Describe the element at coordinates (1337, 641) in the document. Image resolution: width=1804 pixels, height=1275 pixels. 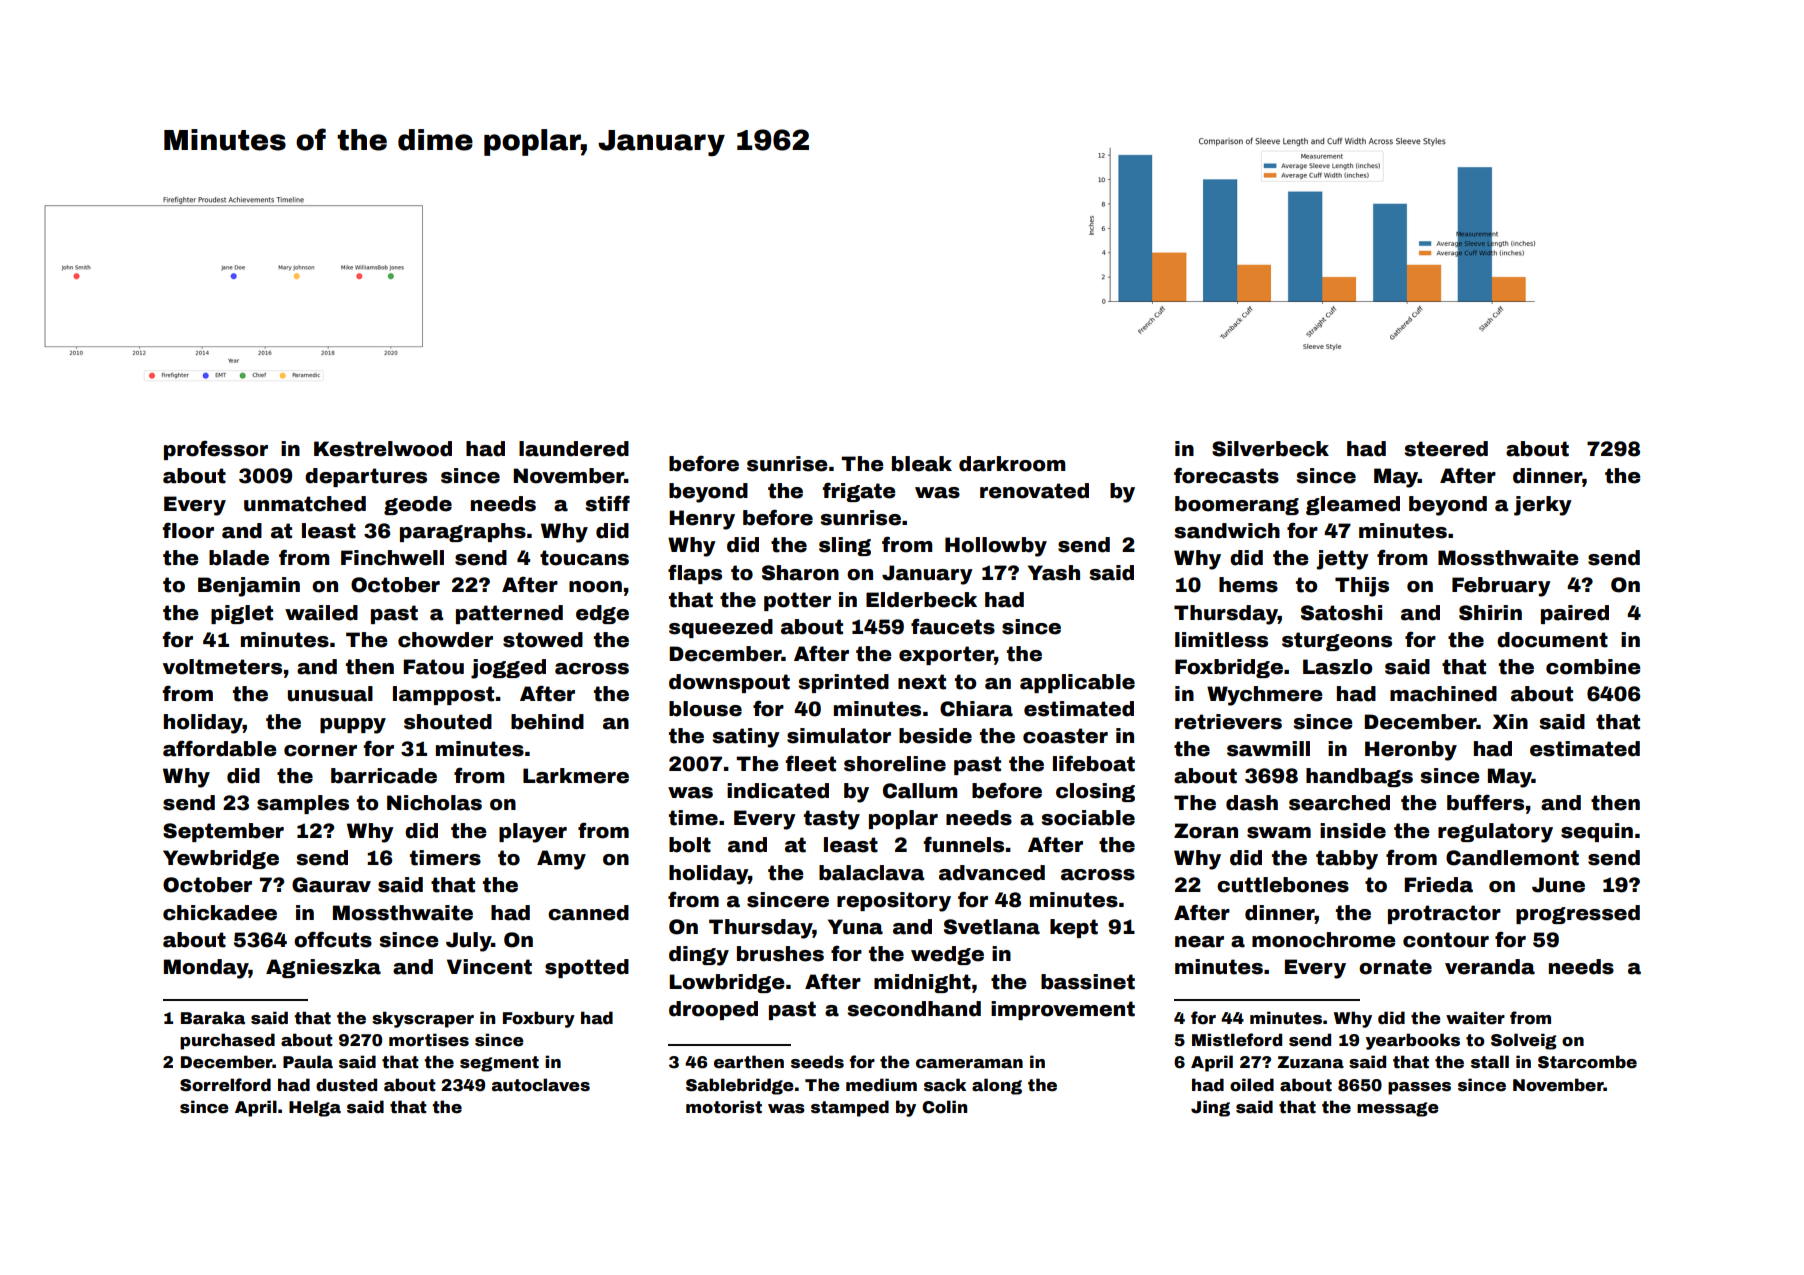
I see `sturgeons` at that location.
